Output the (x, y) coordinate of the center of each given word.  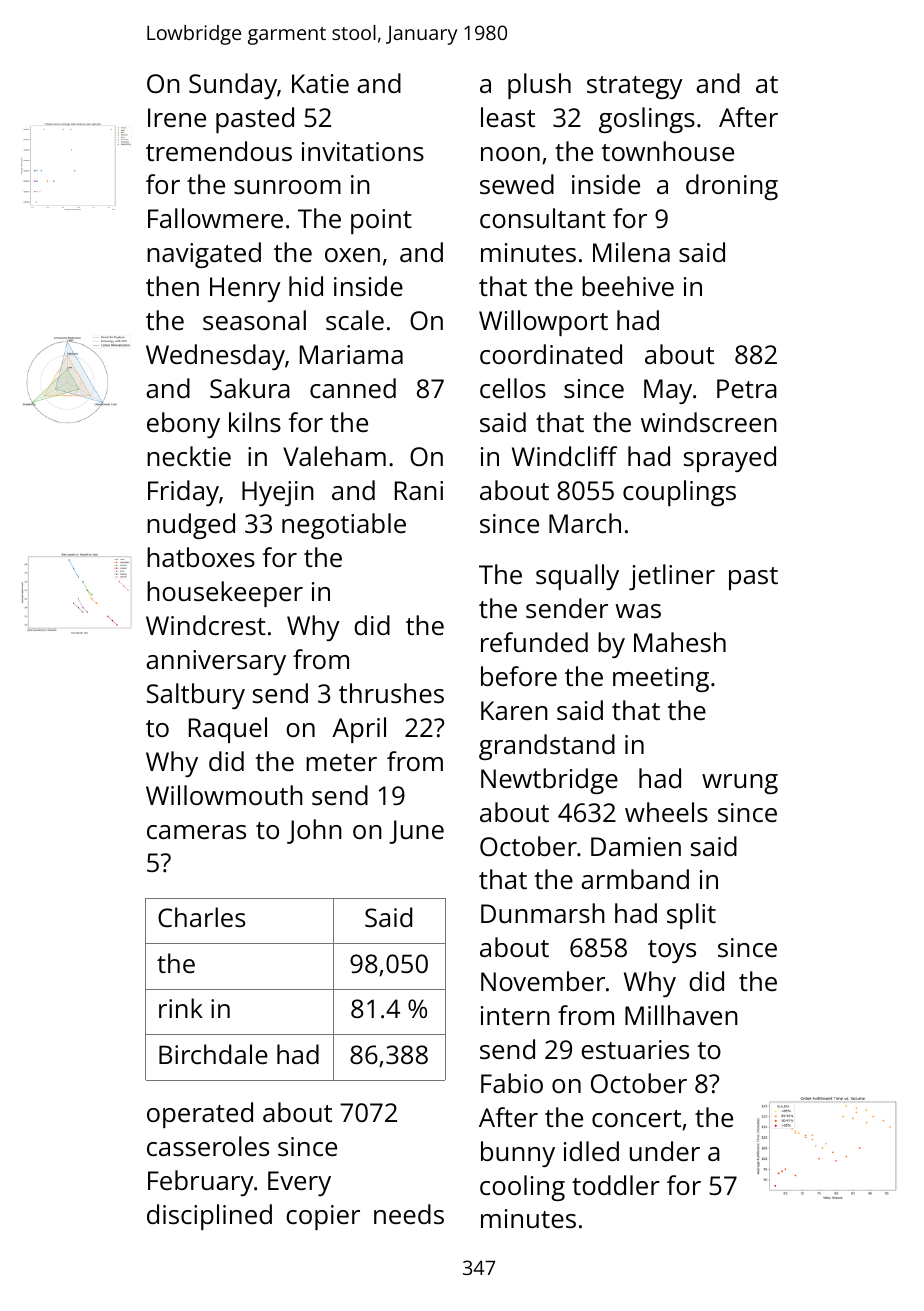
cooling (522, 1188)
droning (732, 187)
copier (323, 1217)
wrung (740, 784)
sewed (517, 184)
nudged (191, 526)
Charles (202, 917)
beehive (628, 286)
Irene (177, 117)
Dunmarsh (543, 913)
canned (353, 388)
